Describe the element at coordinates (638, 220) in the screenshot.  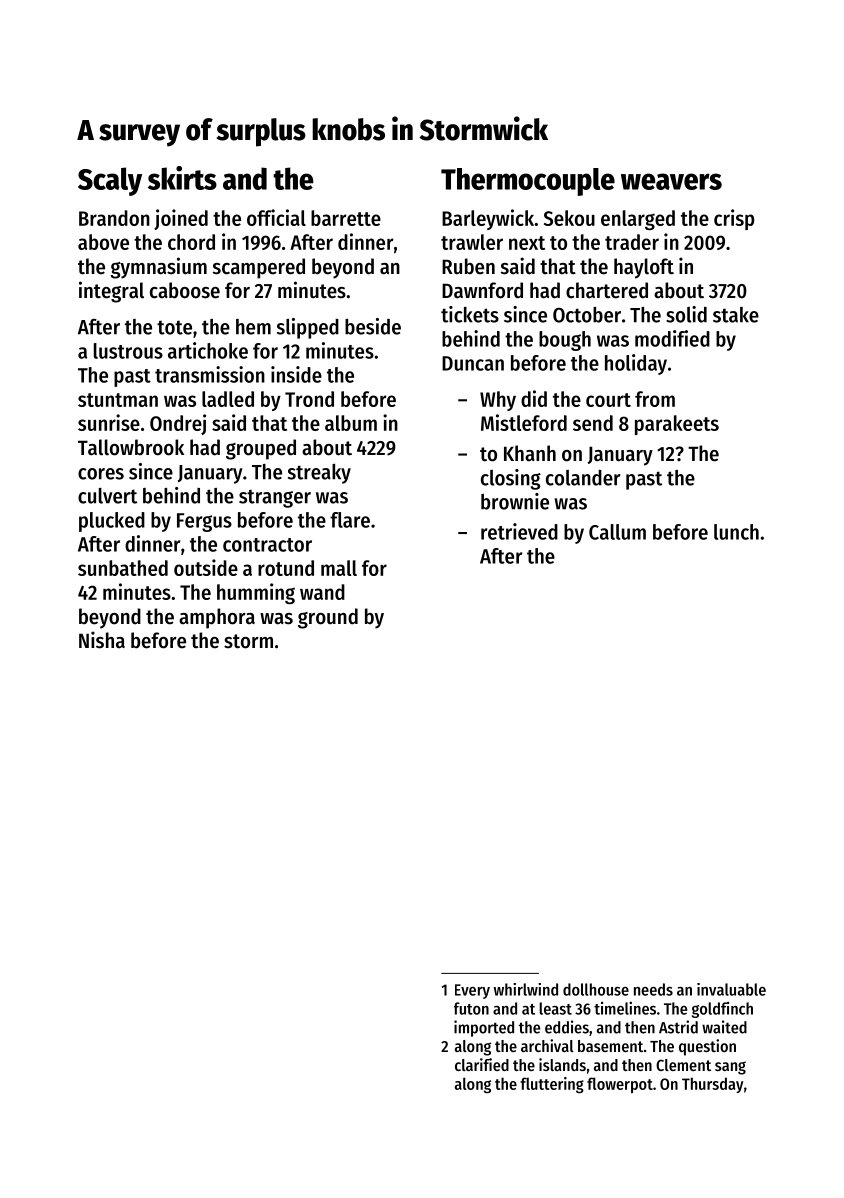
I see `enlarged` at that location.
